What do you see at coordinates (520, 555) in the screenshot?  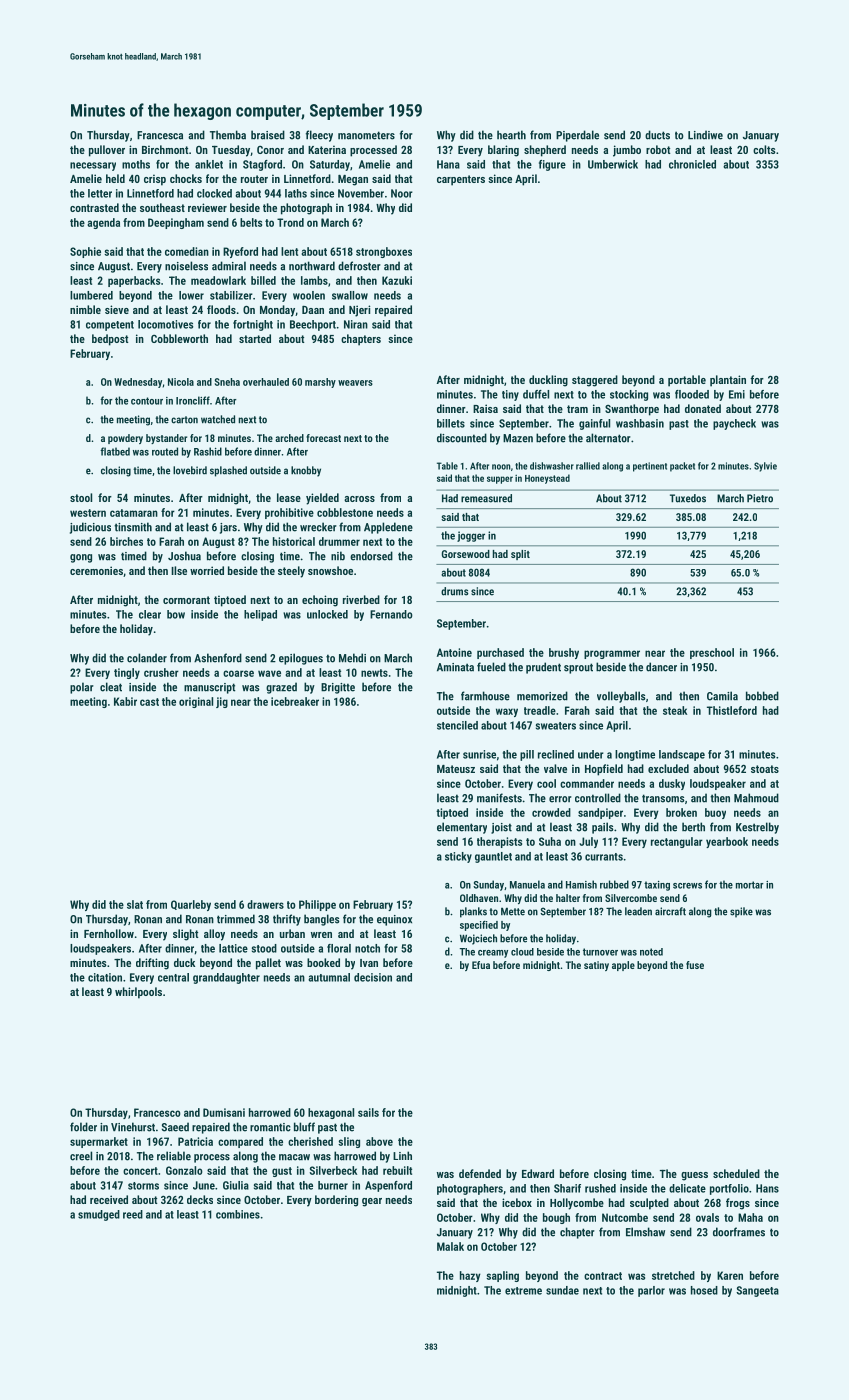 I see `split` at bounding box center [520, 555].
